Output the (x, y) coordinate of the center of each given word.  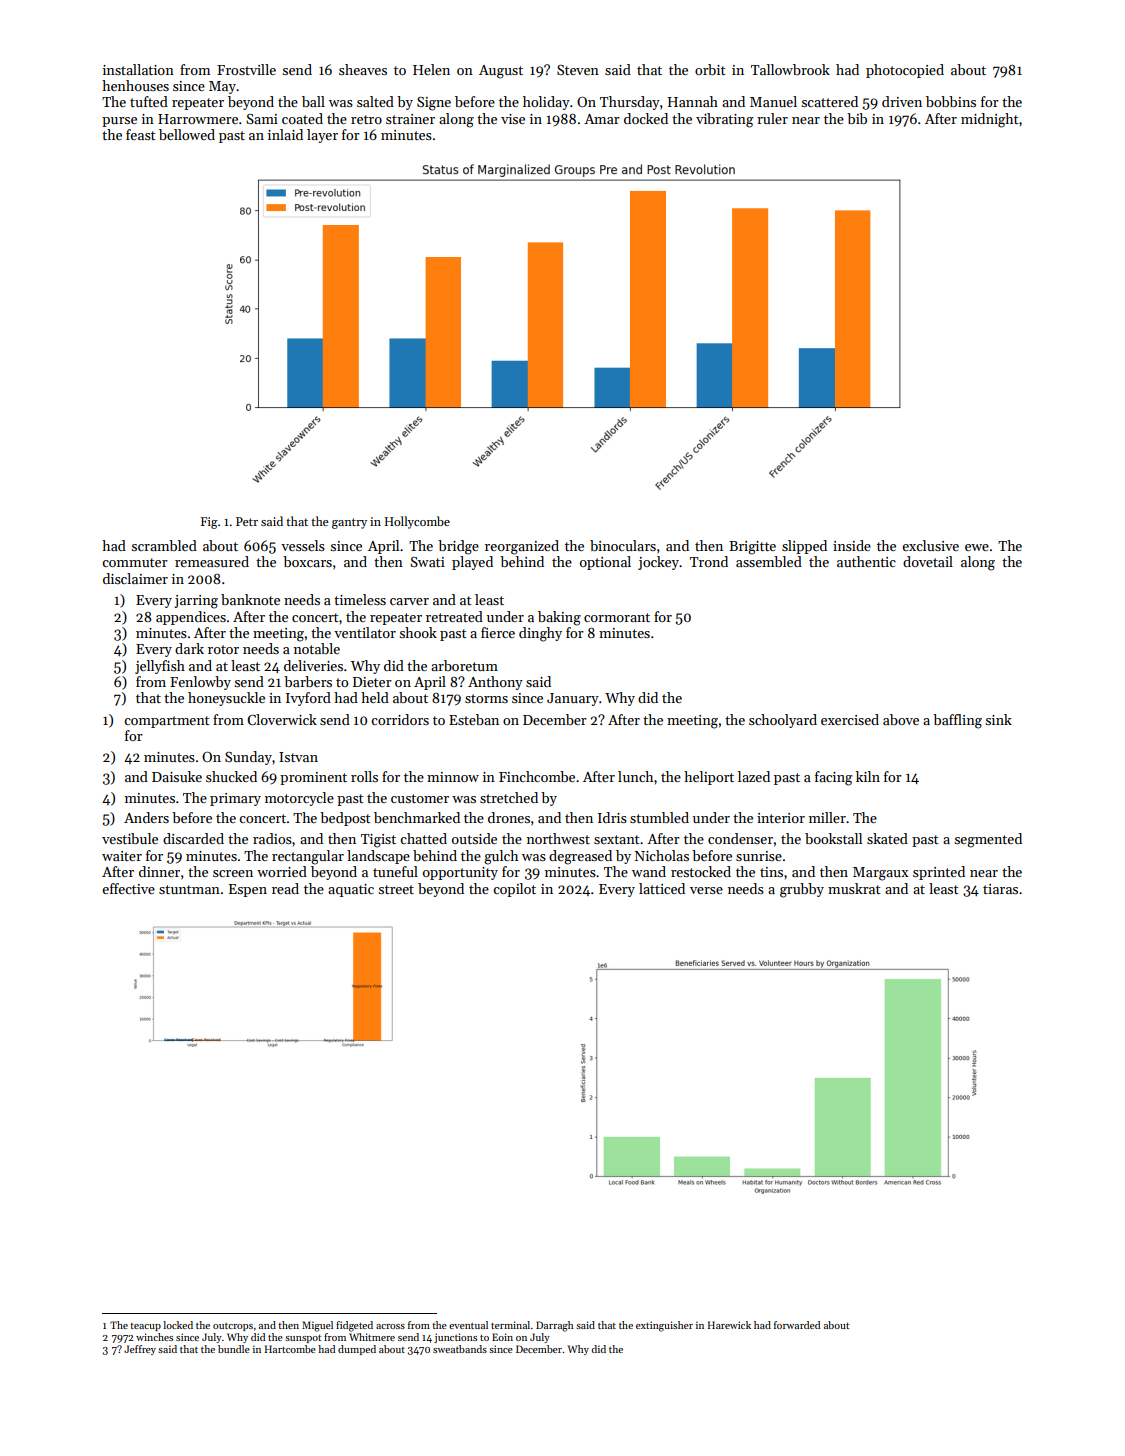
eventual (468, 1325)
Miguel (317, 1326)
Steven (578, 70)
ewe (977, 547)
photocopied (905, 71)
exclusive (930, 545)
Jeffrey (140, 1350)
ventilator (365, 632)
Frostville (246, 69)
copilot (514, 890)
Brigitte (752, 548)
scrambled (164, 545)
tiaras (1000, 889)
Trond (709, 561)
